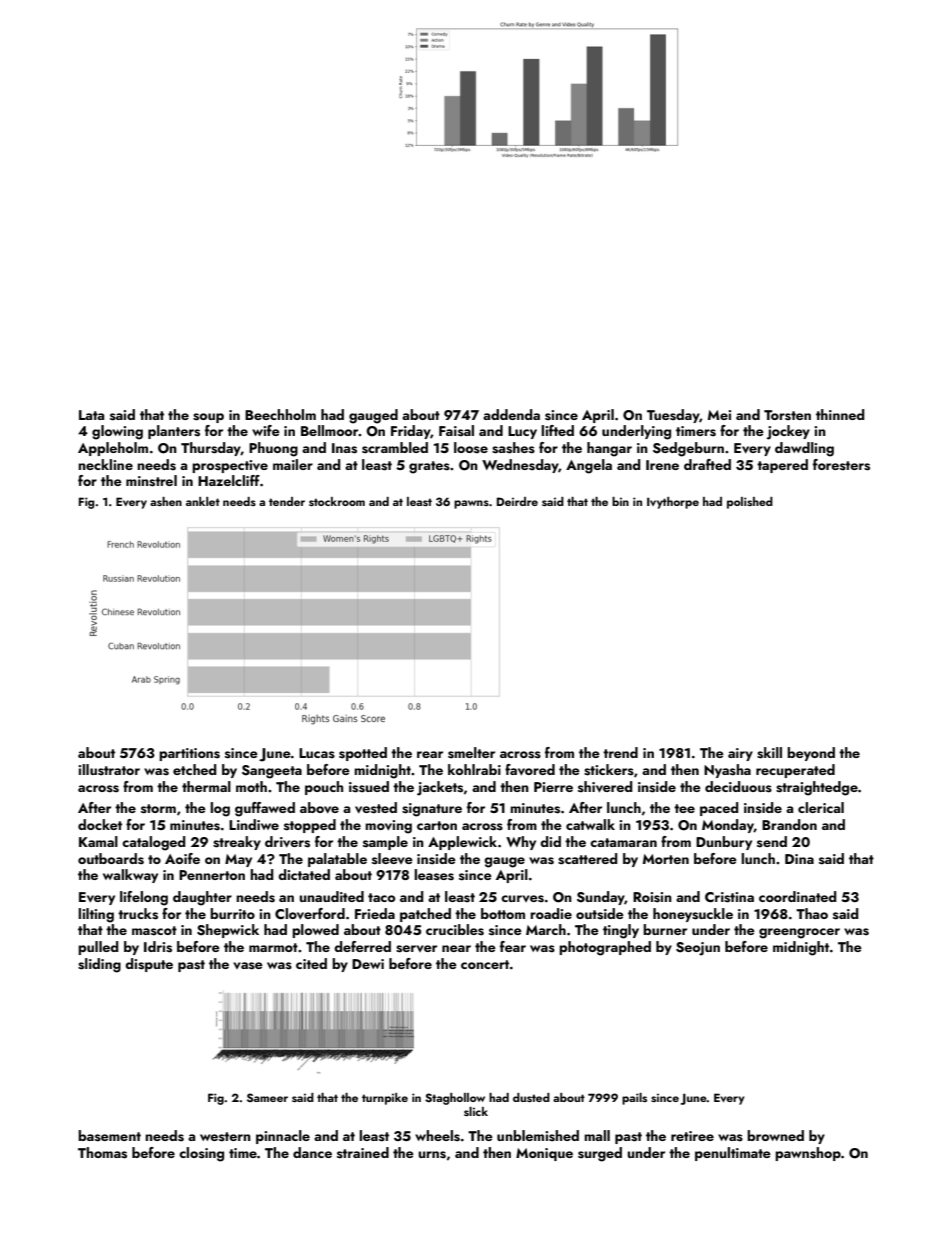 This document has width=952, height=1233. Describe the element at coordinates (363, 754) in the document. I see `spotted` at that location.
